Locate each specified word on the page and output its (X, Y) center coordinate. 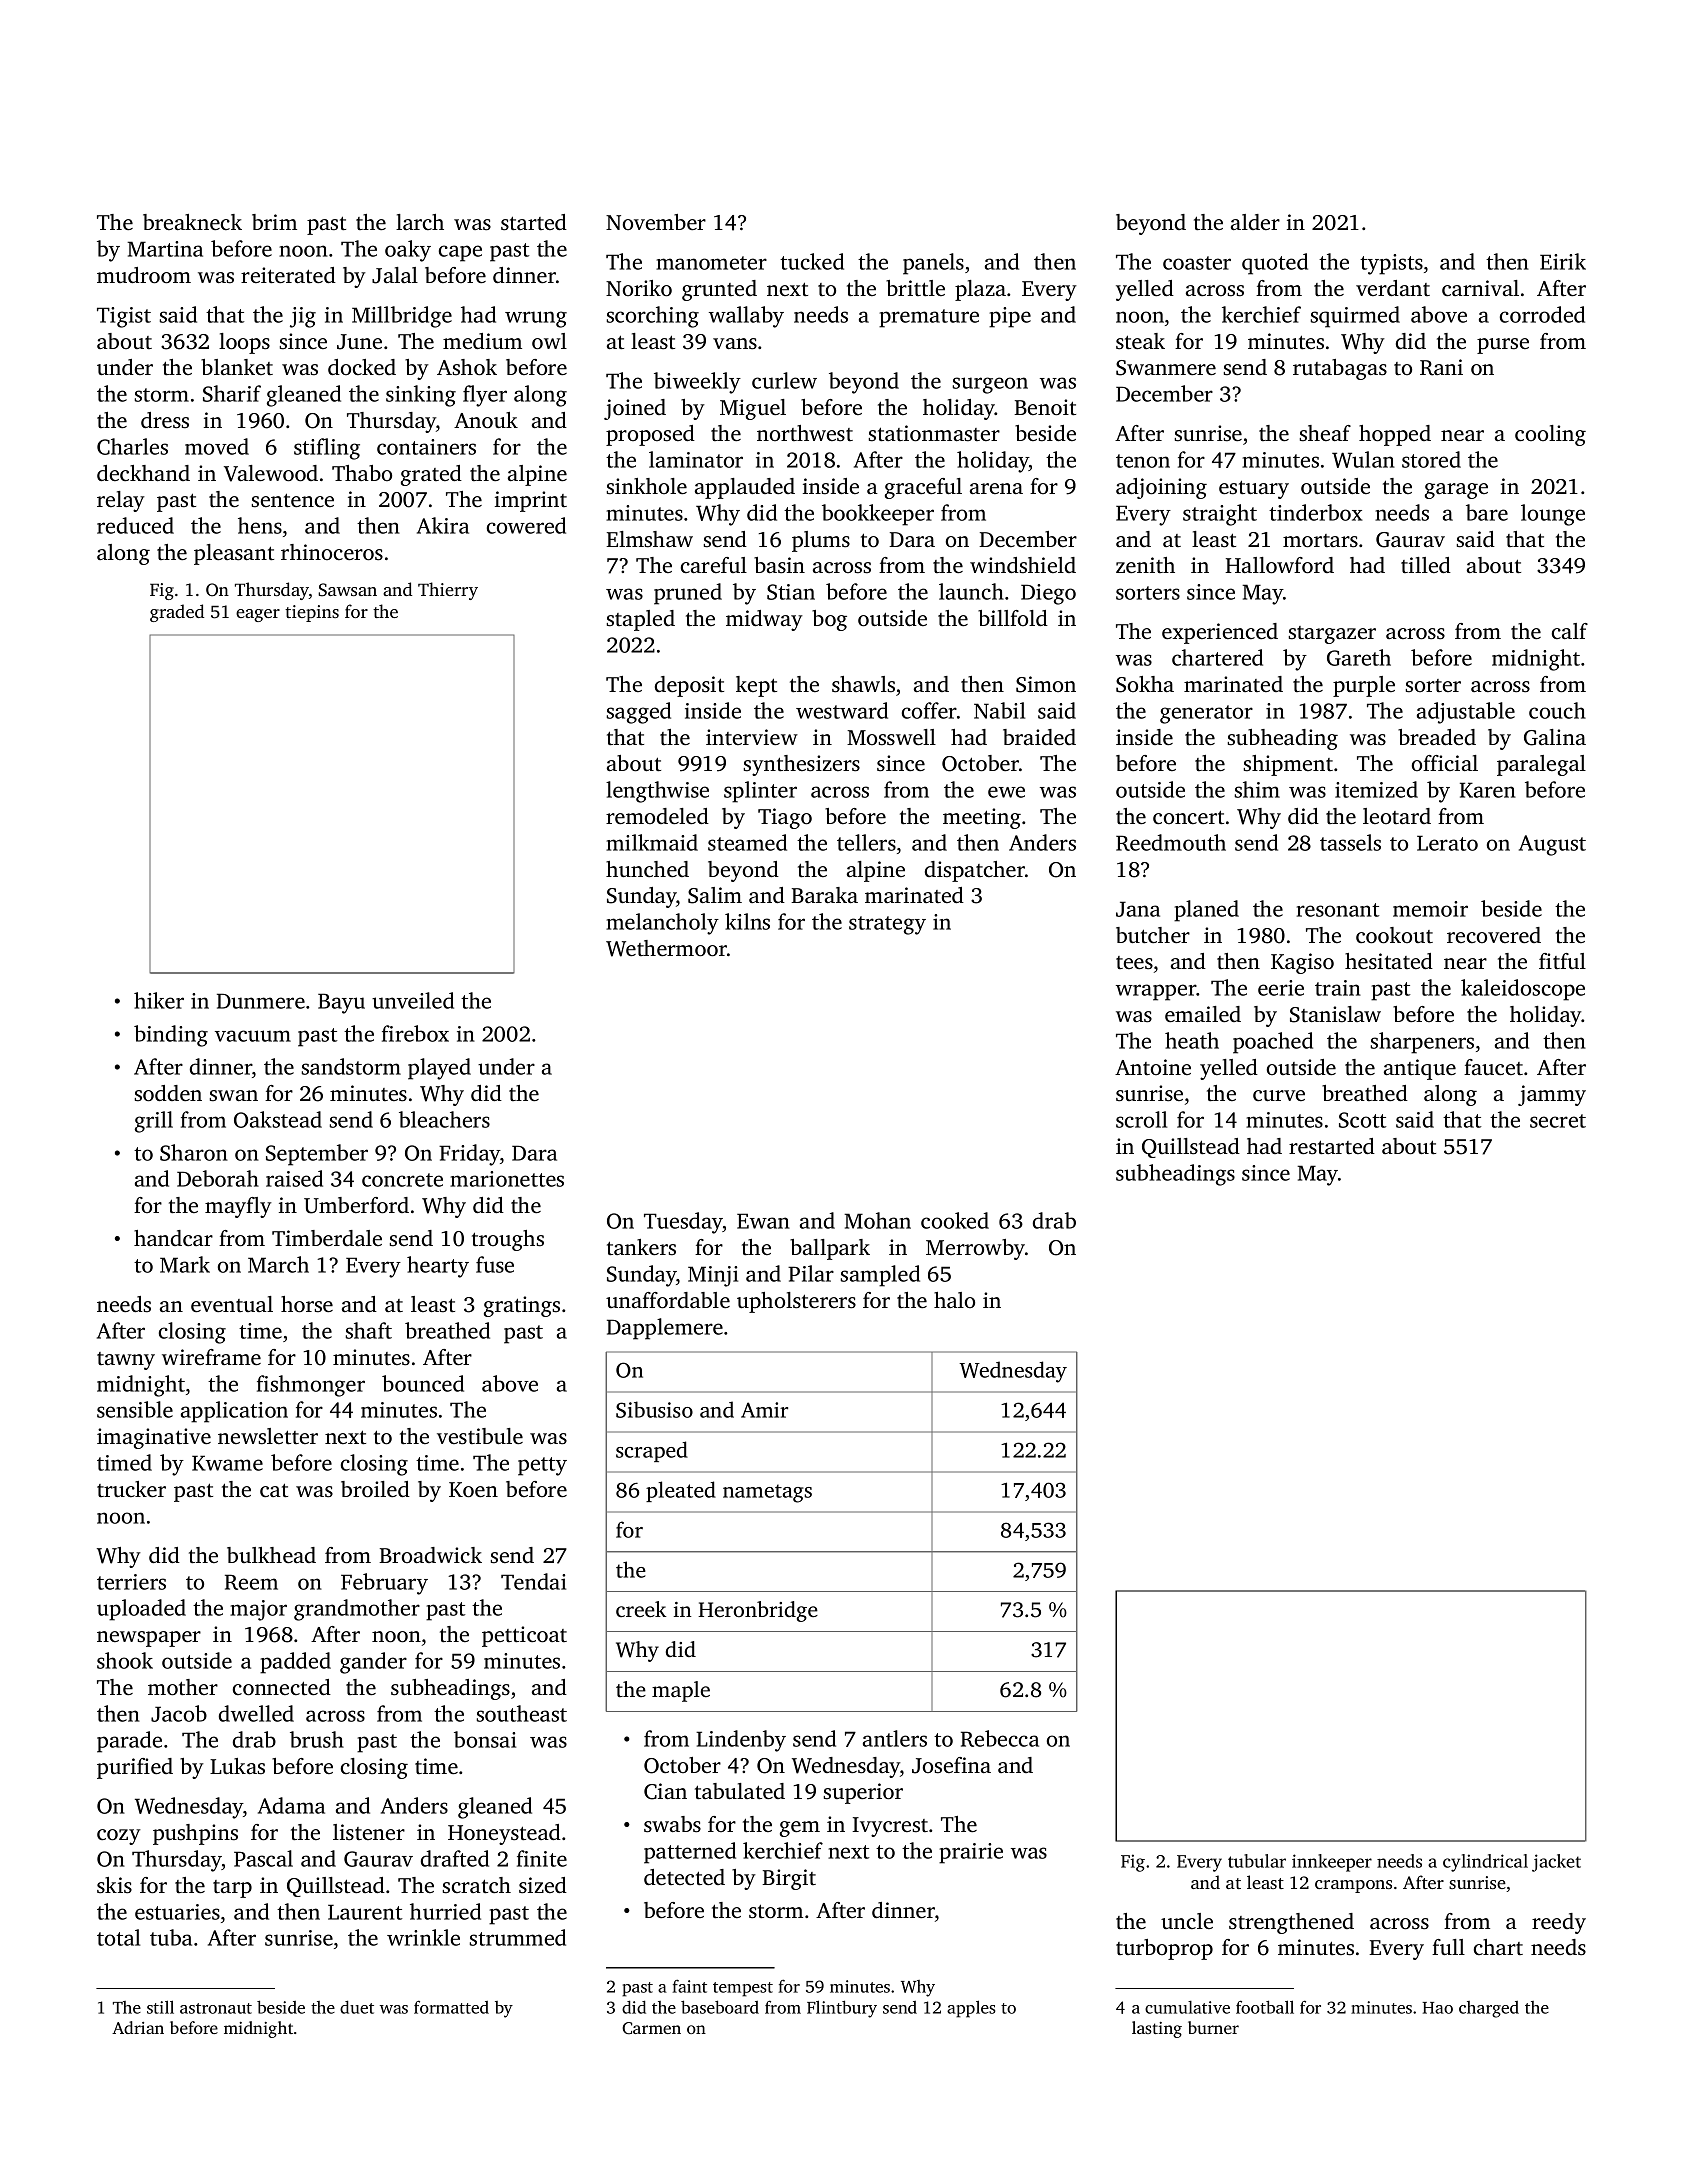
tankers (641, 1247)
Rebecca (1000, 1738)
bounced (423, 1383)
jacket (1556, 1863)
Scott (1363, 1120)
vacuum (253, 1036)
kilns (747, 921)
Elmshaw (649, 539)
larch (420, 222)
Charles (132, 446)
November (656, 222)
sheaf (1325, 433)
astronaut (216, 2008)
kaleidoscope (1523, 990)
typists (1391, 264)
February (384, 1584)
